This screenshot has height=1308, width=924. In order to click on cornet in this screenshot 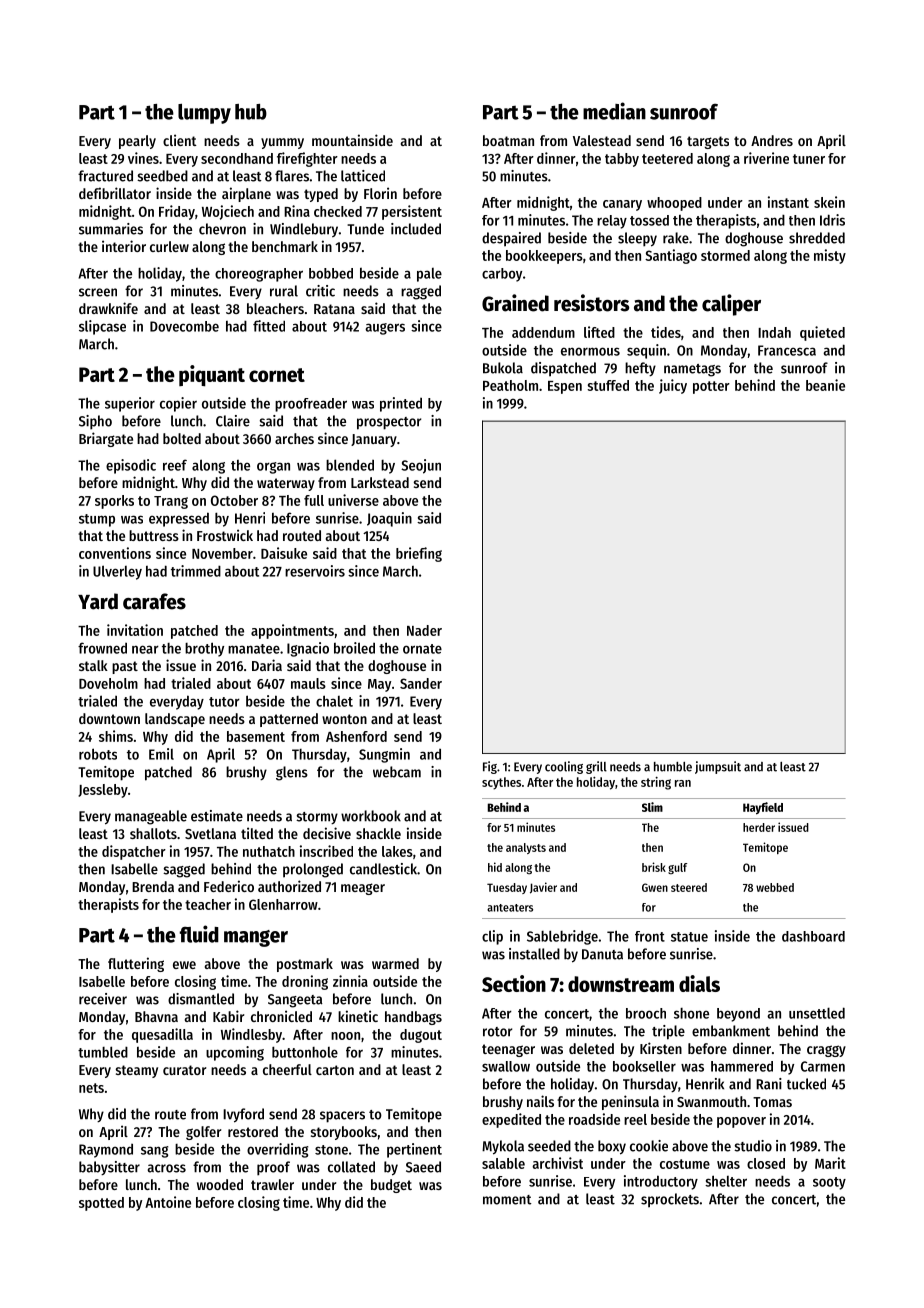, I will do `click(277, 375)`.
